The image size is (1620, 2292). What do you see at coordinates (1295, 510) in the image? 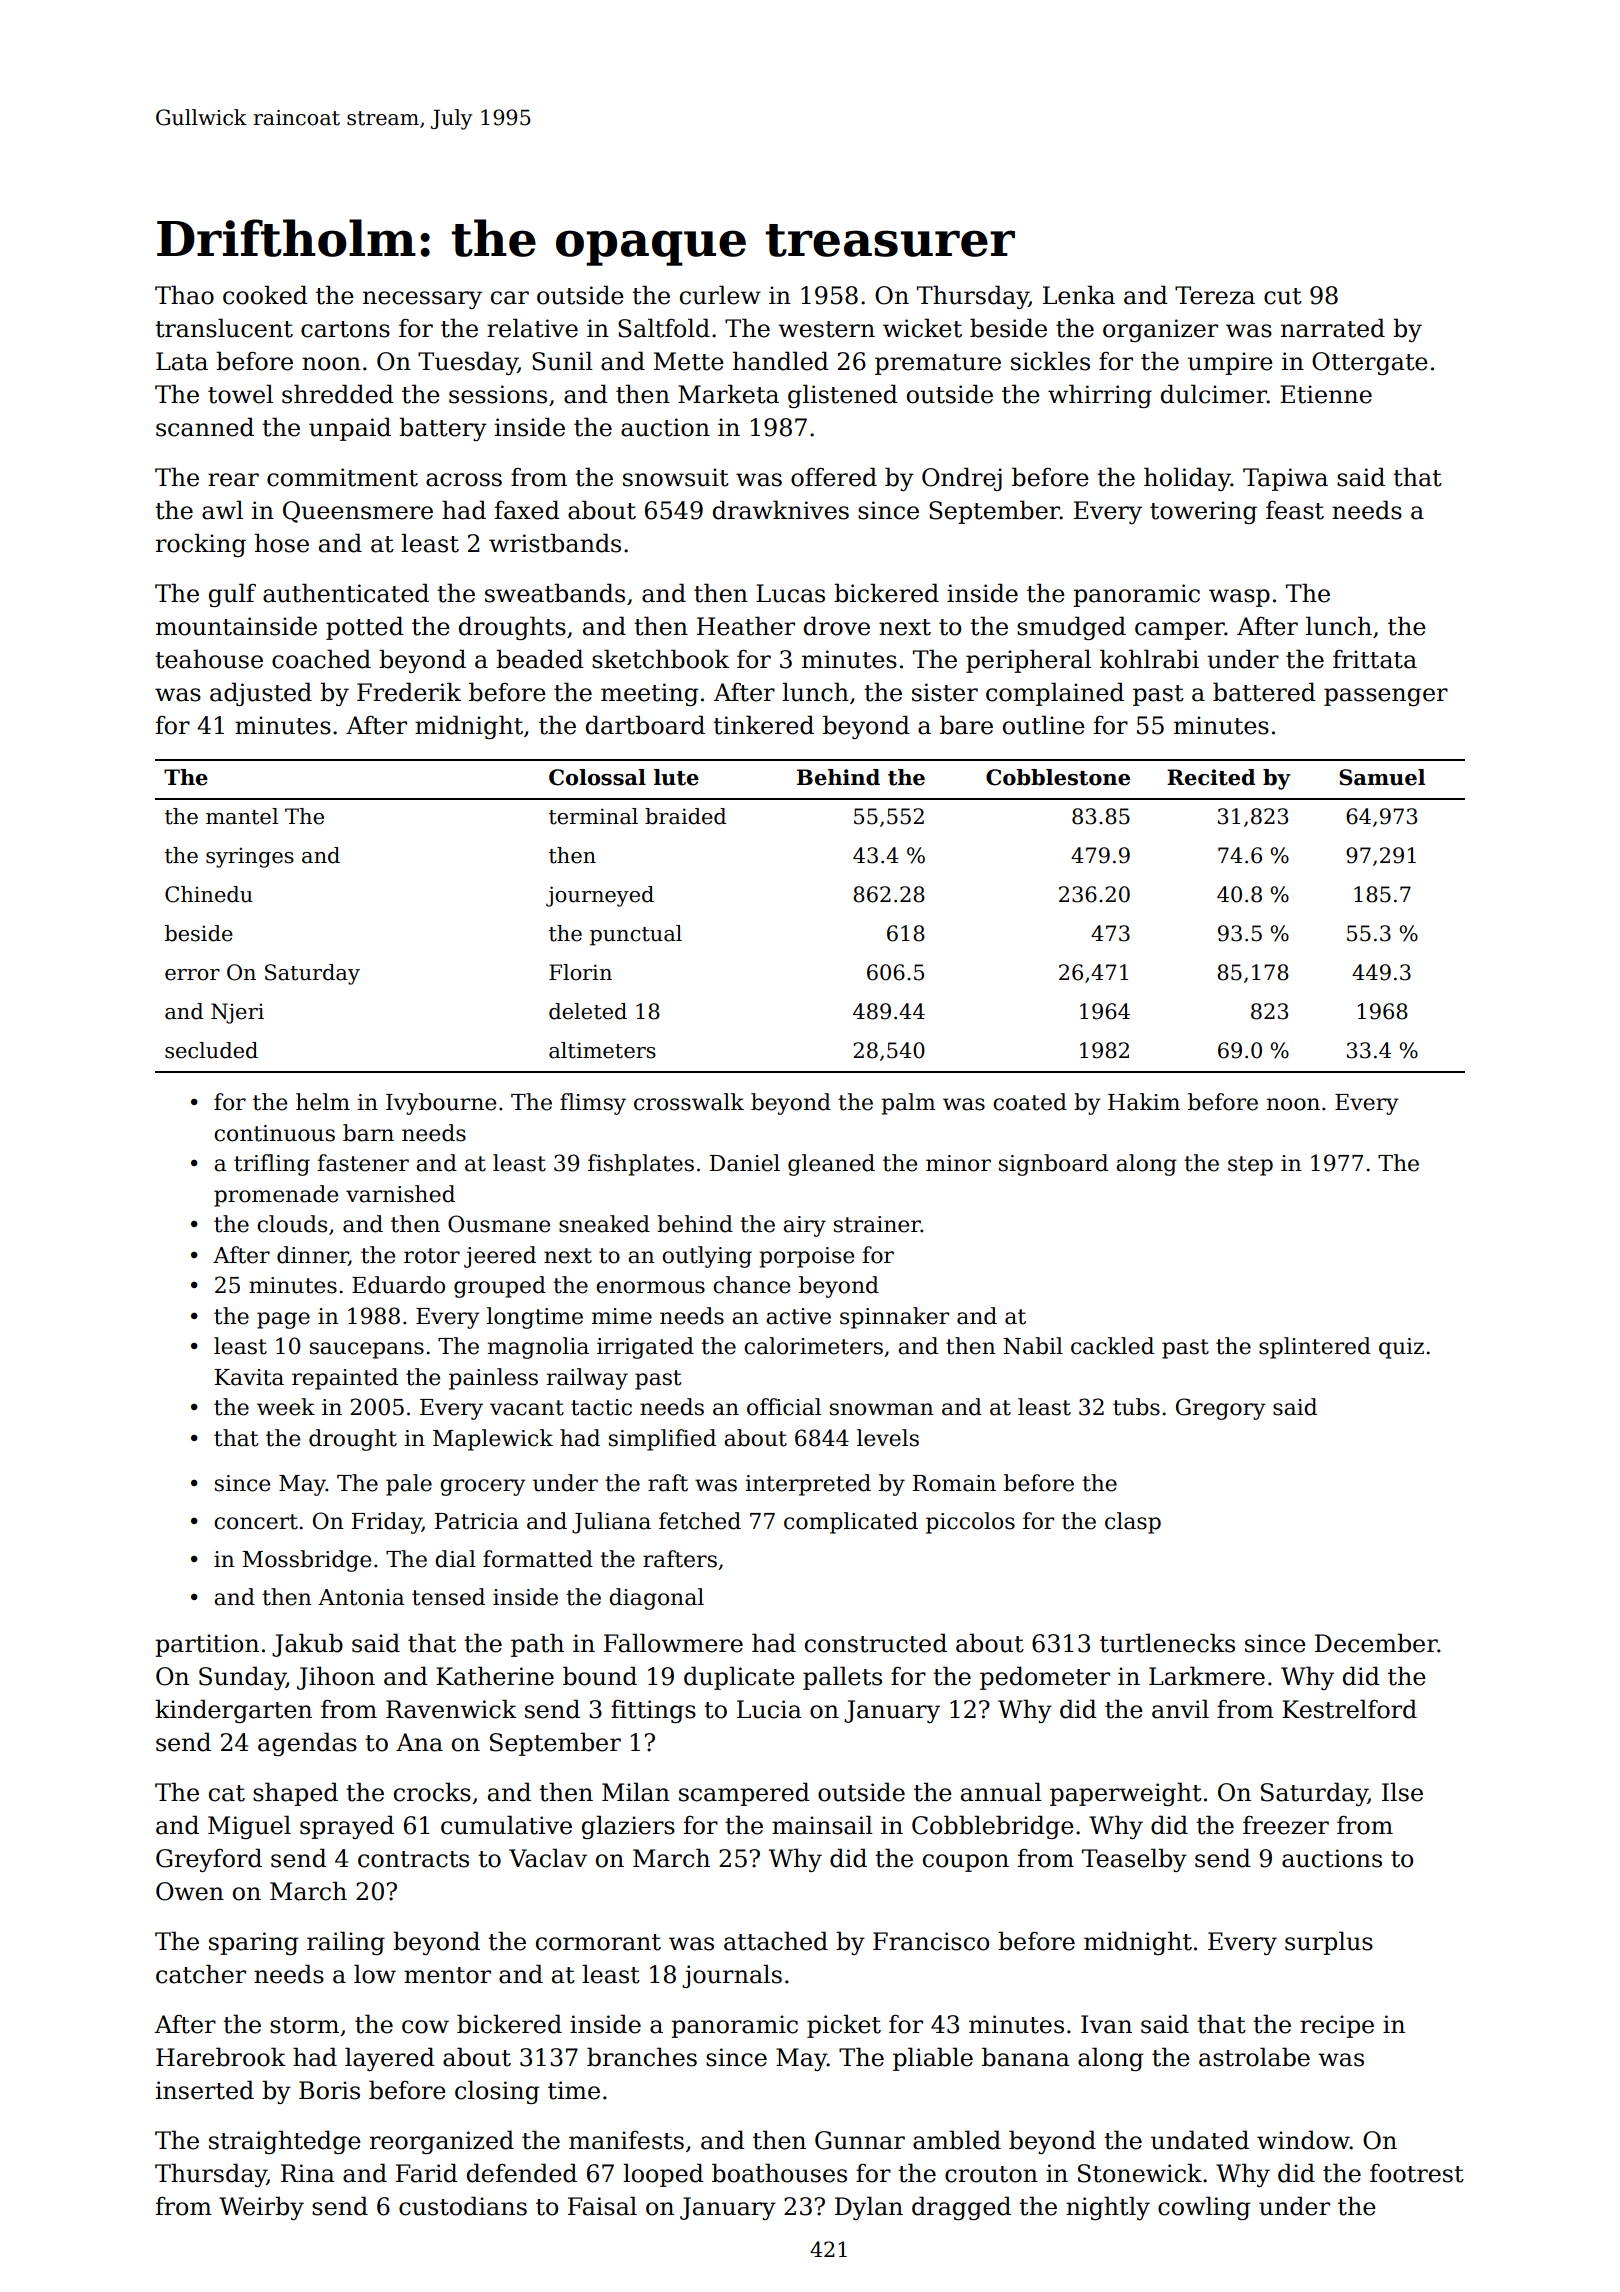
I see `feast` at bounding box center [1295, 510].
